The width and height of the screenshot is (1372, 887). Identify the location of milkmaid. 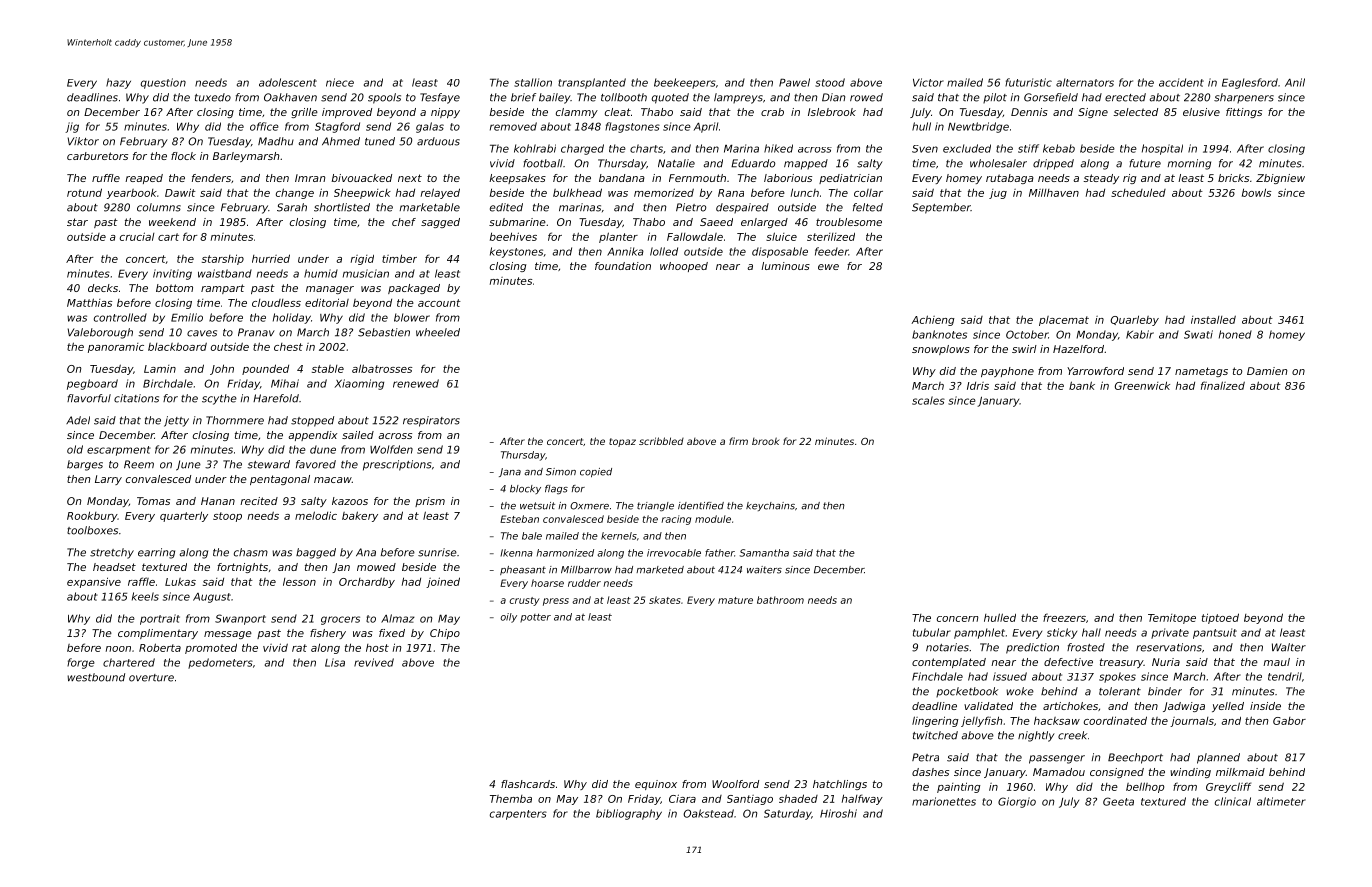
(1240, 772).
